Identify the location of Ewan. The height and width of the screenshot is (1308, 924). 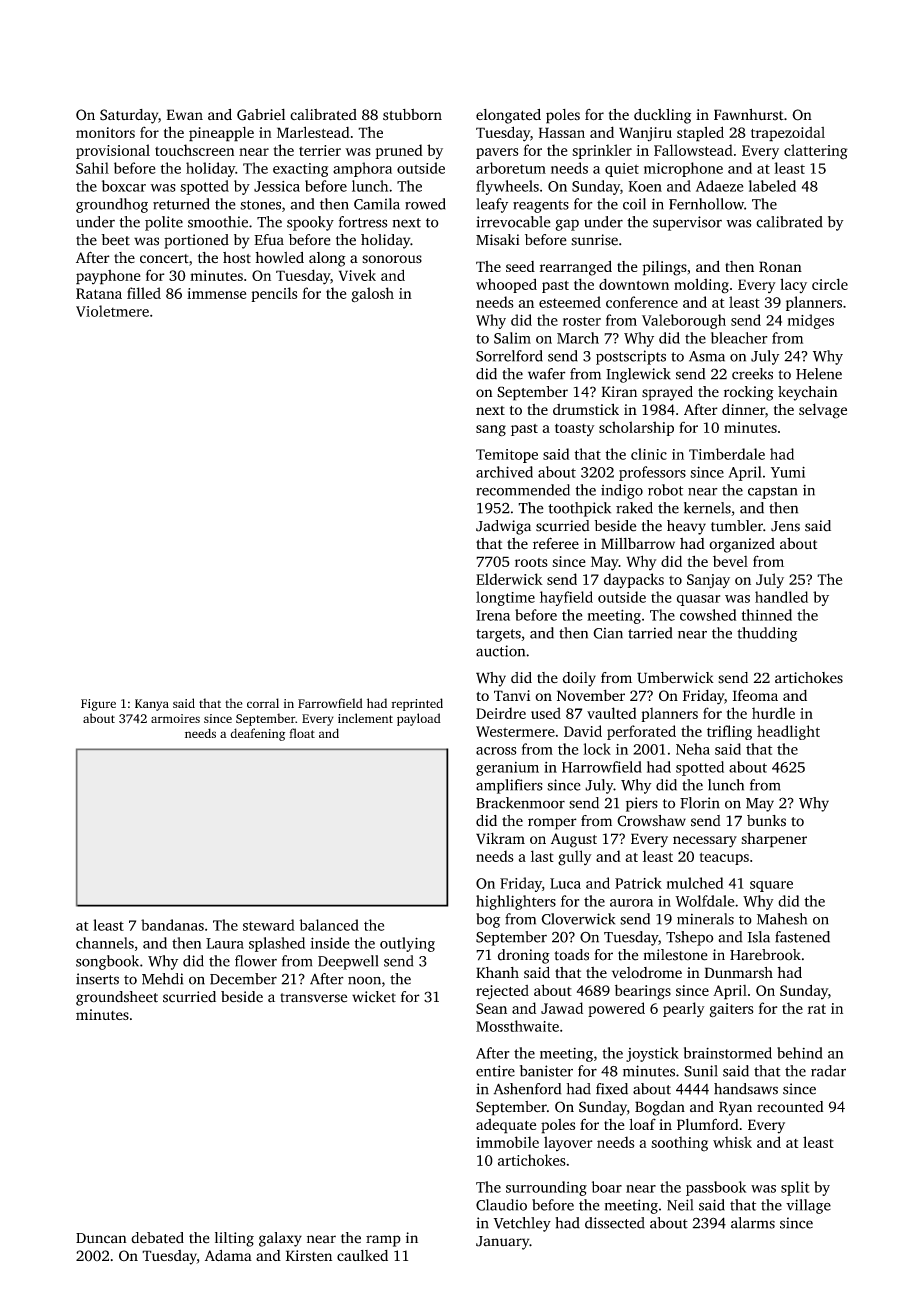
(185, 114).
